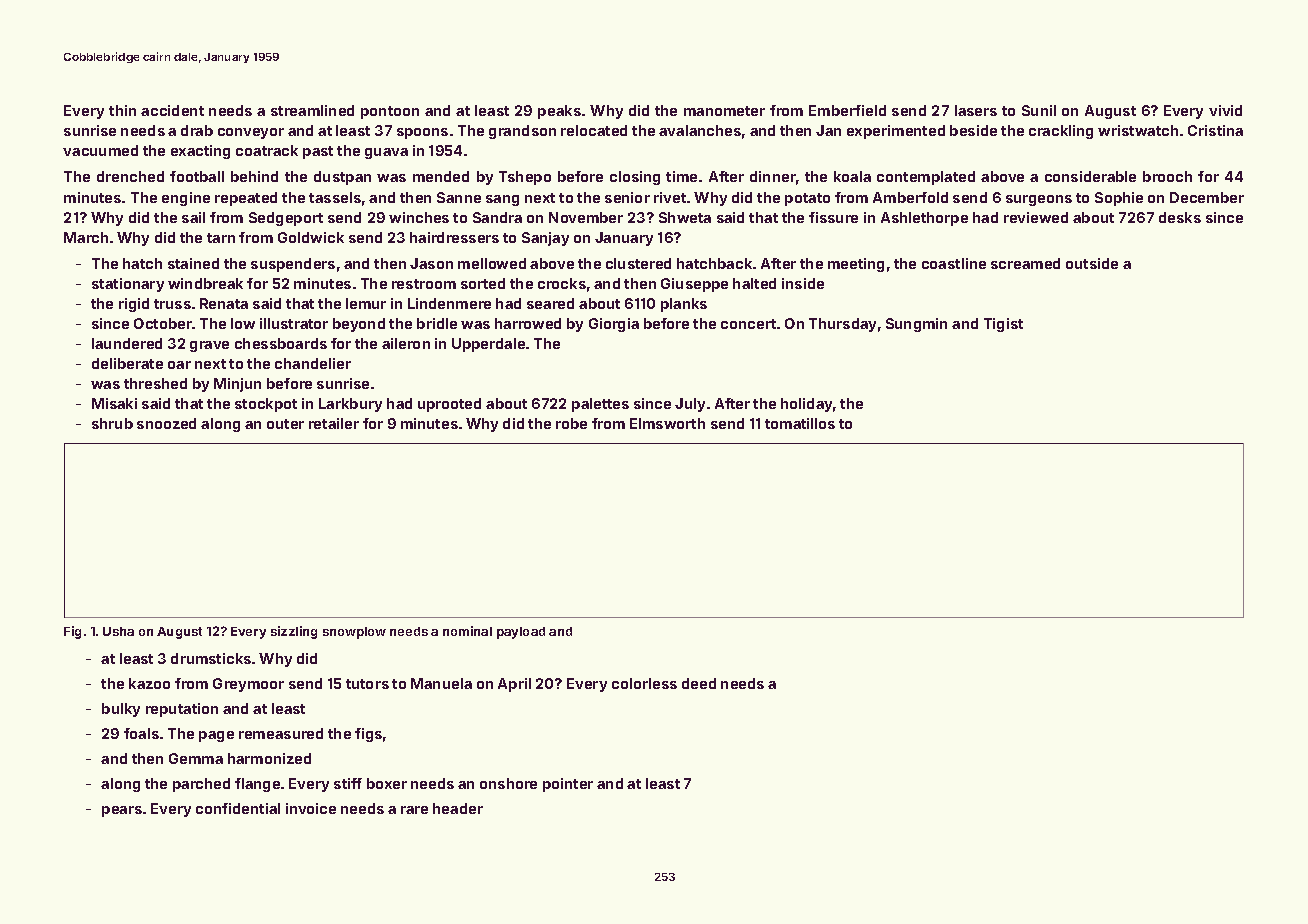 The image size is (1308, 924). I want to click on streamlined, so click(312, 110).
